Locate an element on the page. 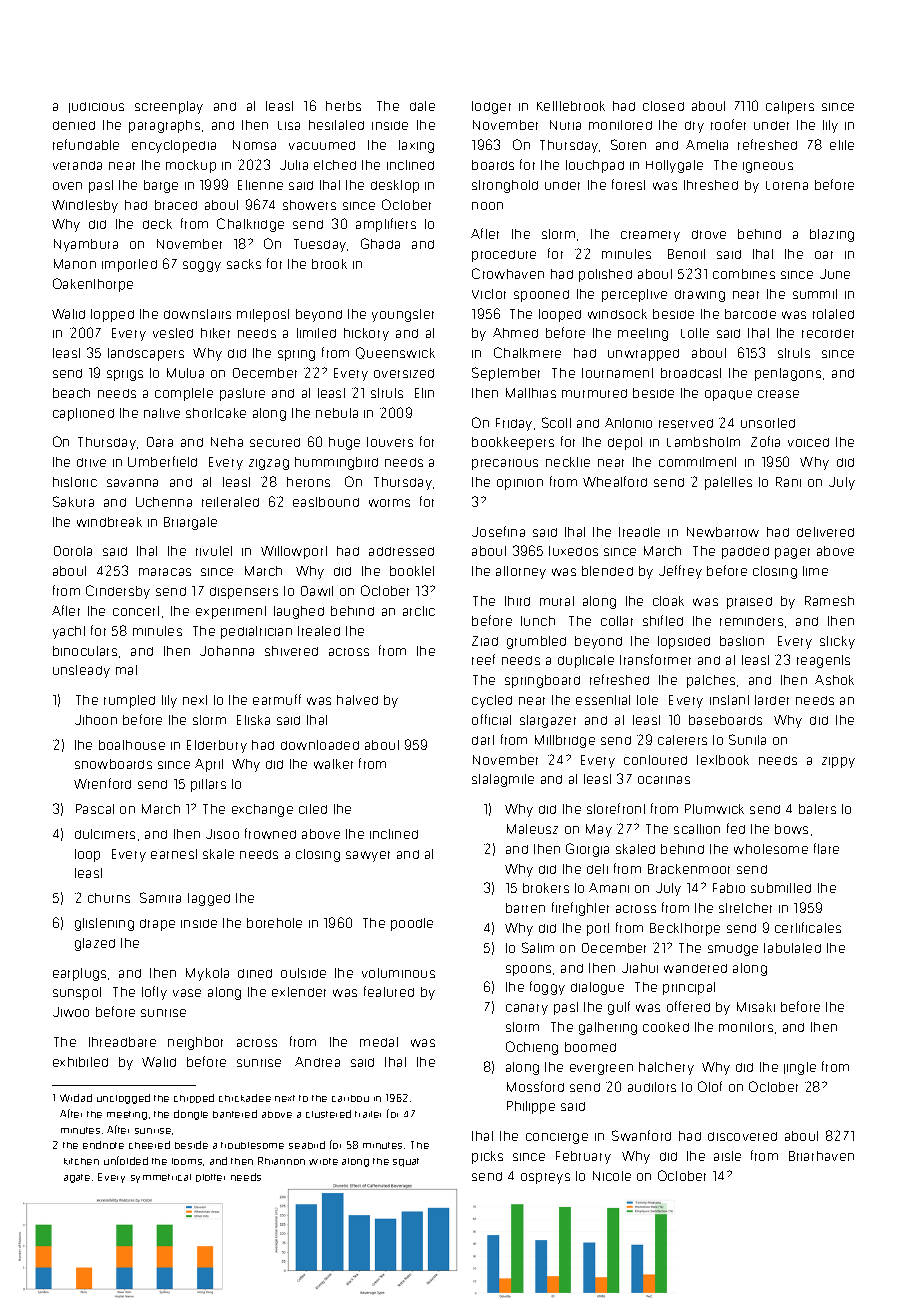 This document has height=1316, width=908. Nicole is located at coordinates (612, 1176).
